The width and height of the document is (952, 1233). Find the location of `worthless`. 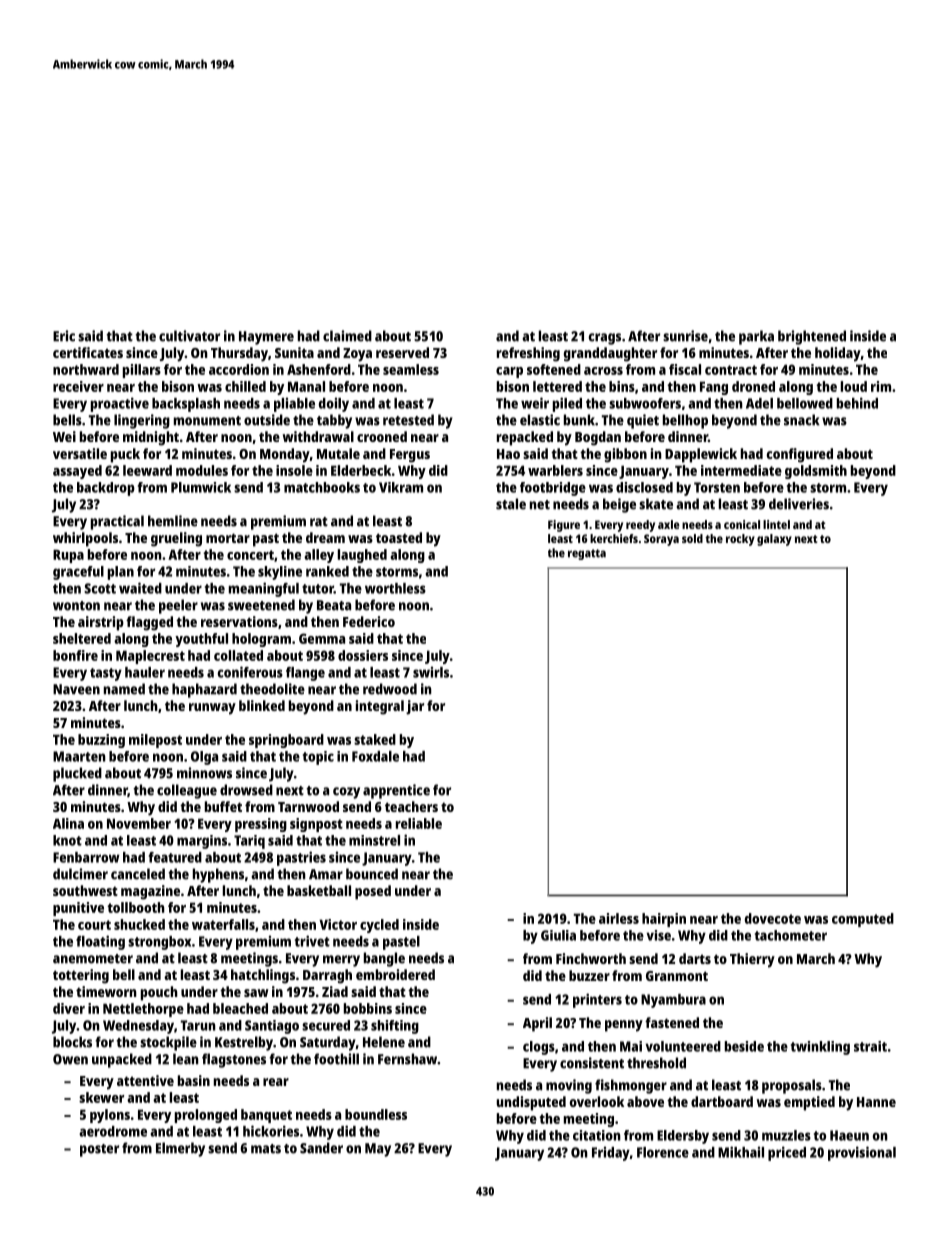

worthless is located at coordinates (395, 588).
